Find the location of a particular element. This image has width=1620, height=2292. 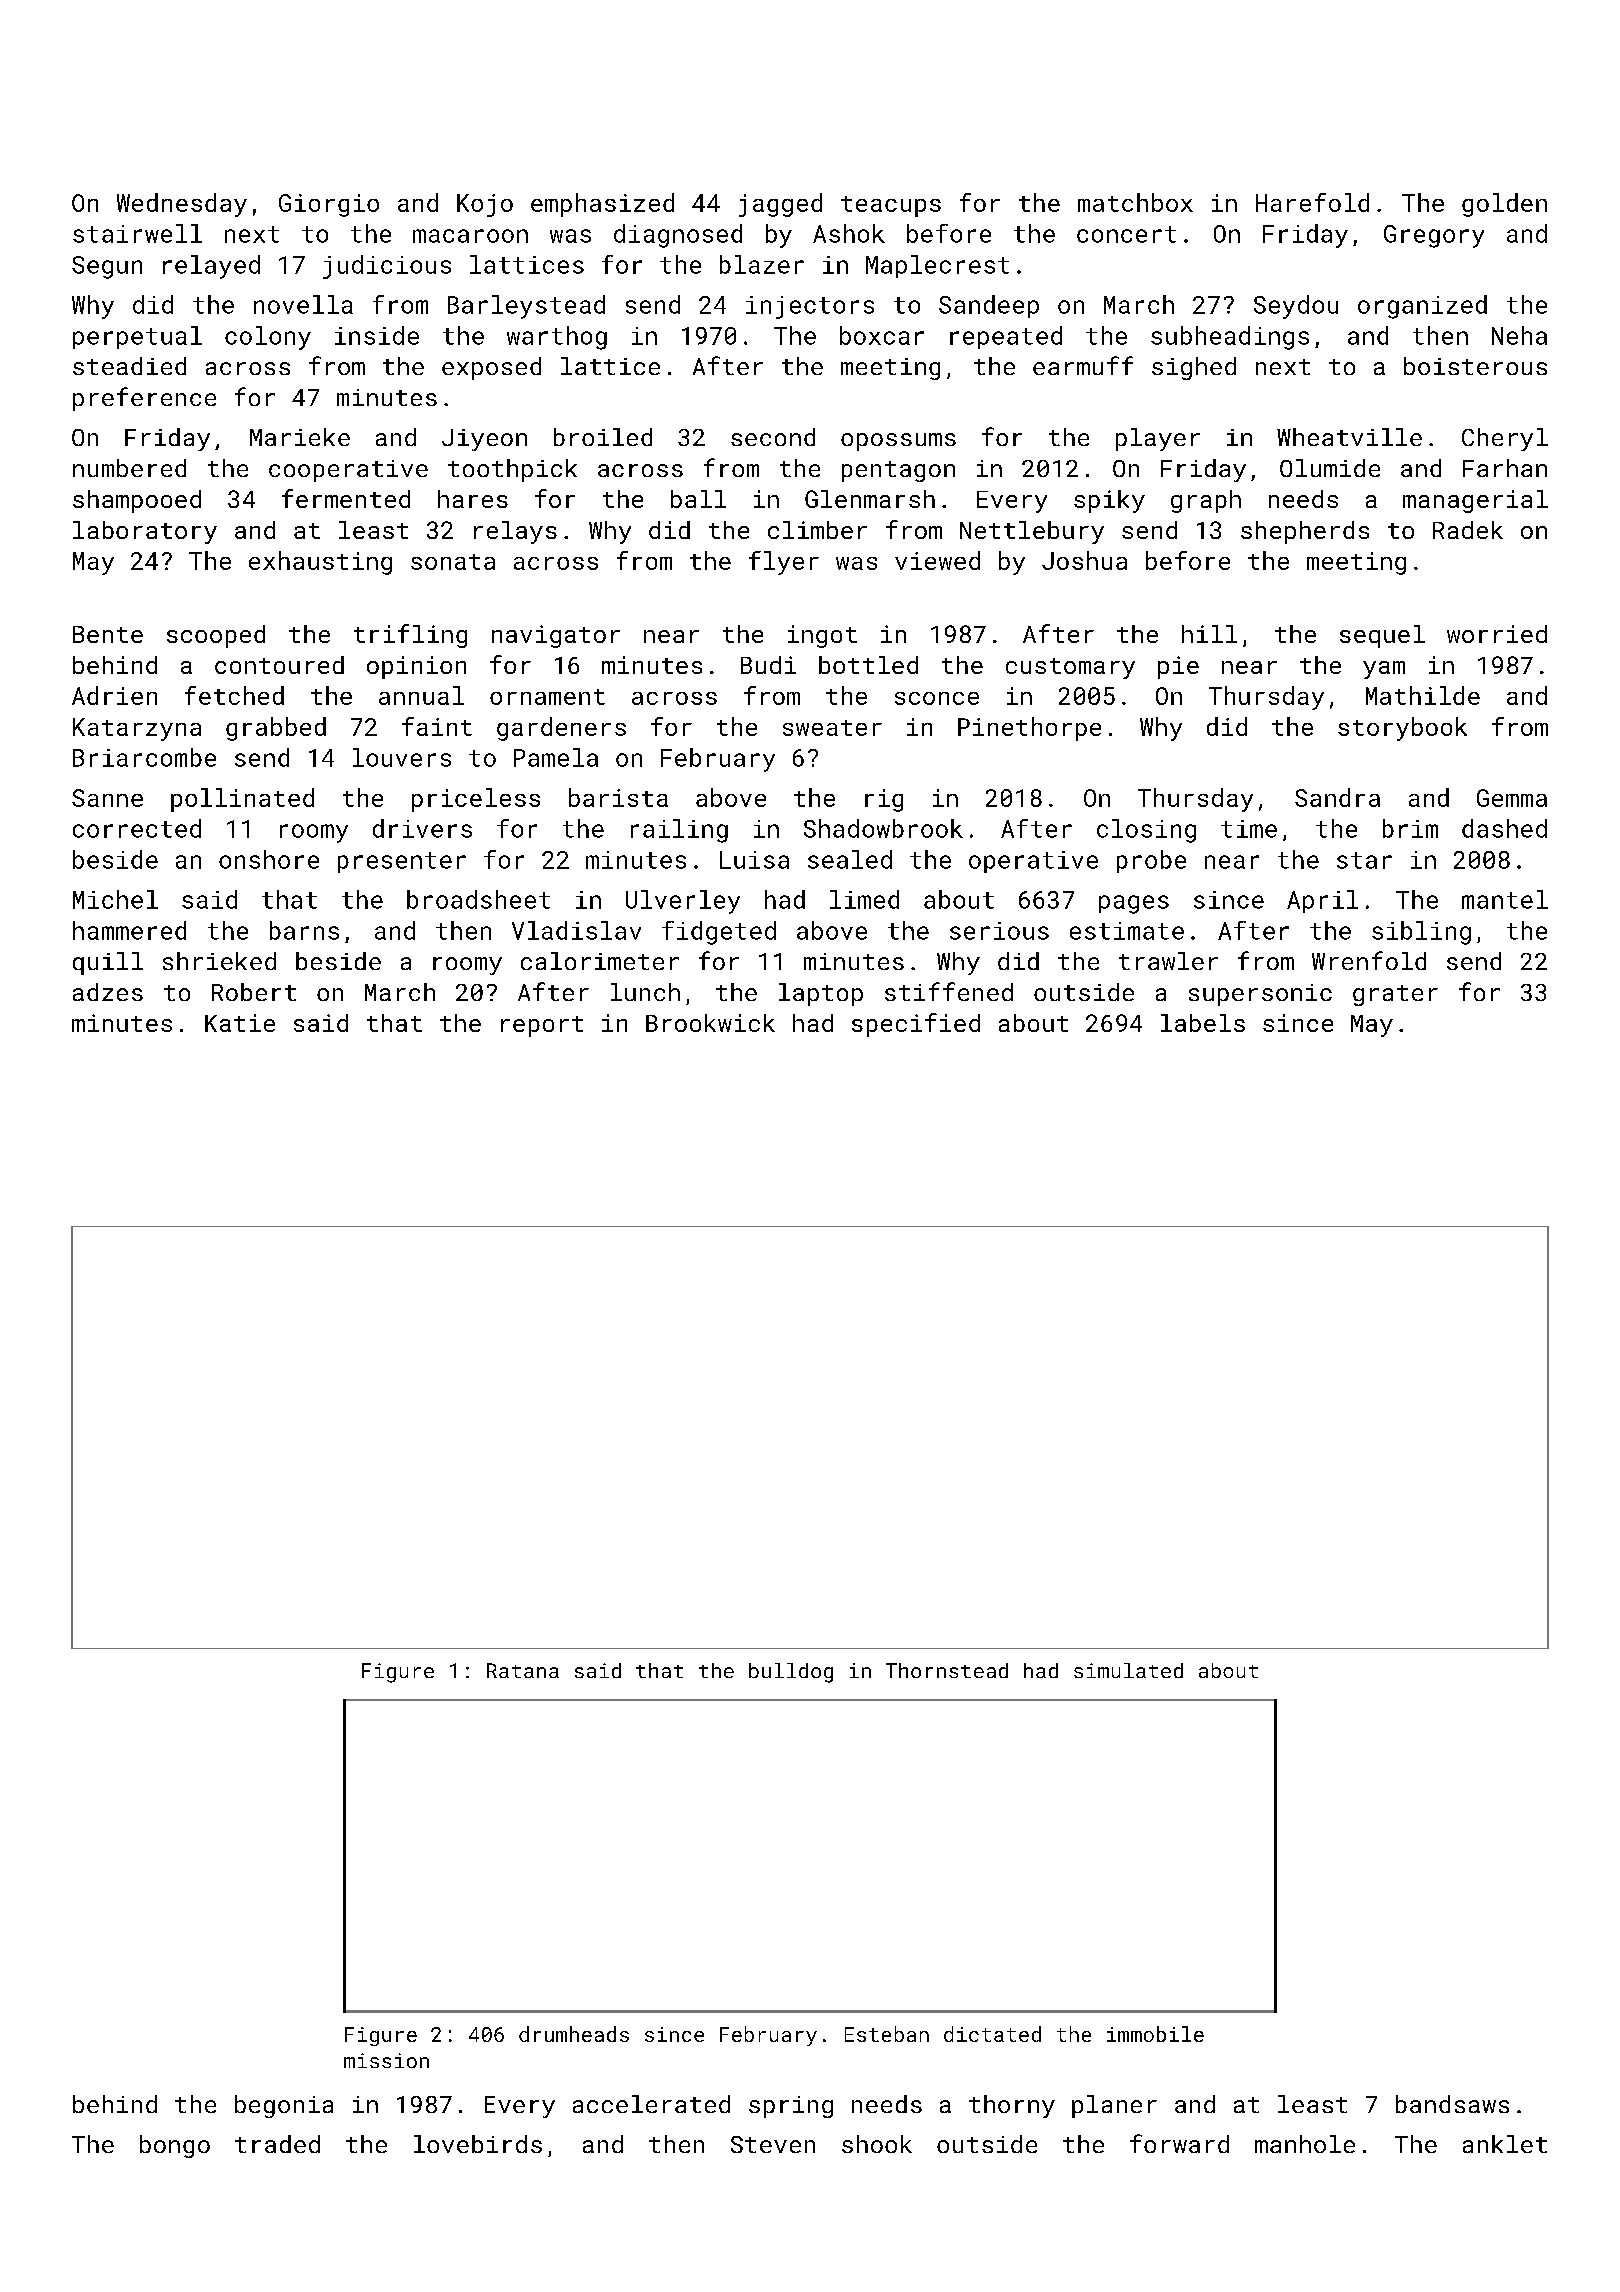

labels is located at coordinates (1203, 1023).
